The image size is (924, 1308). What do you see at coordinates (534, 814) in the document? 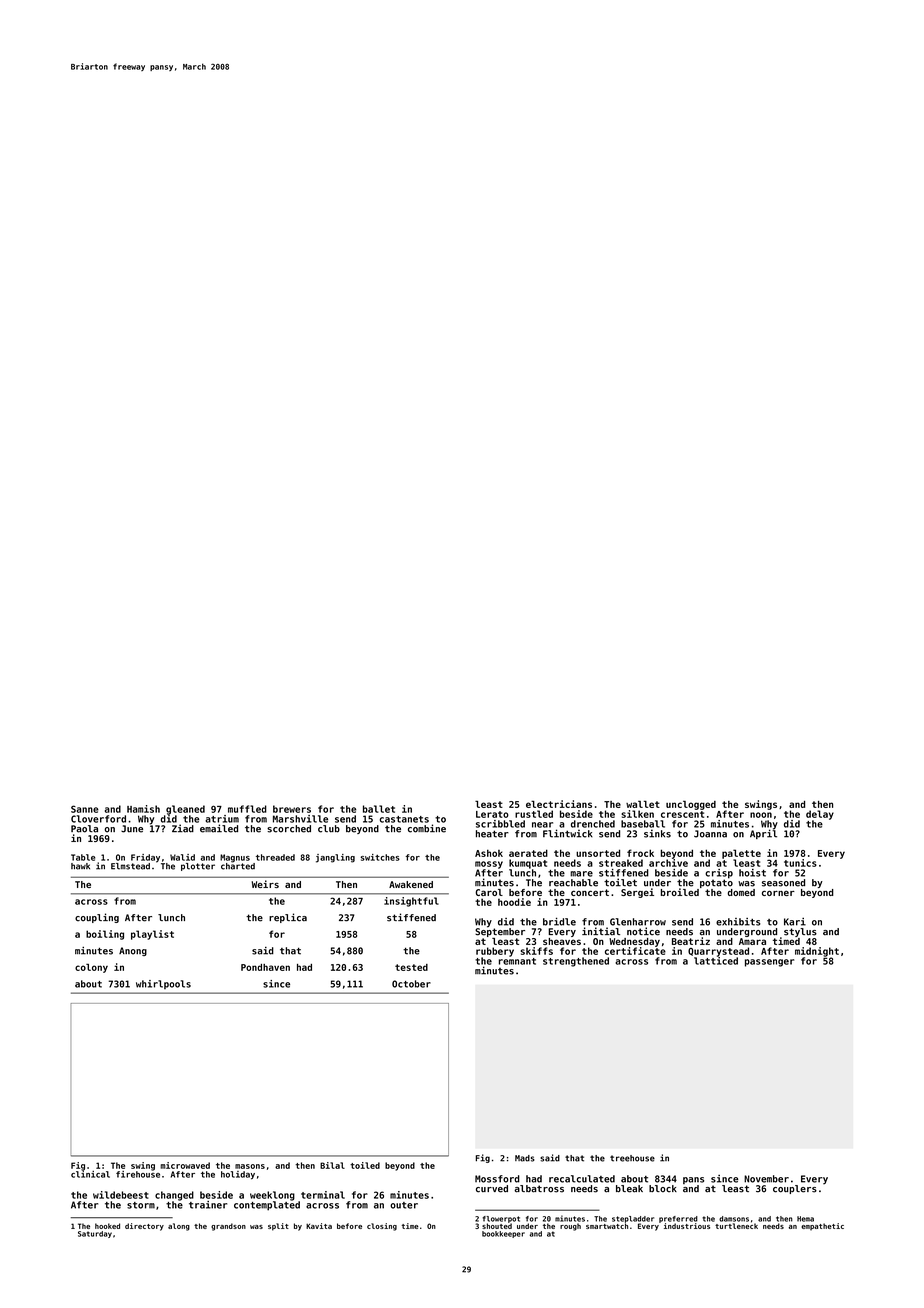
I see `rustled` at bounding box center [534, 814].
